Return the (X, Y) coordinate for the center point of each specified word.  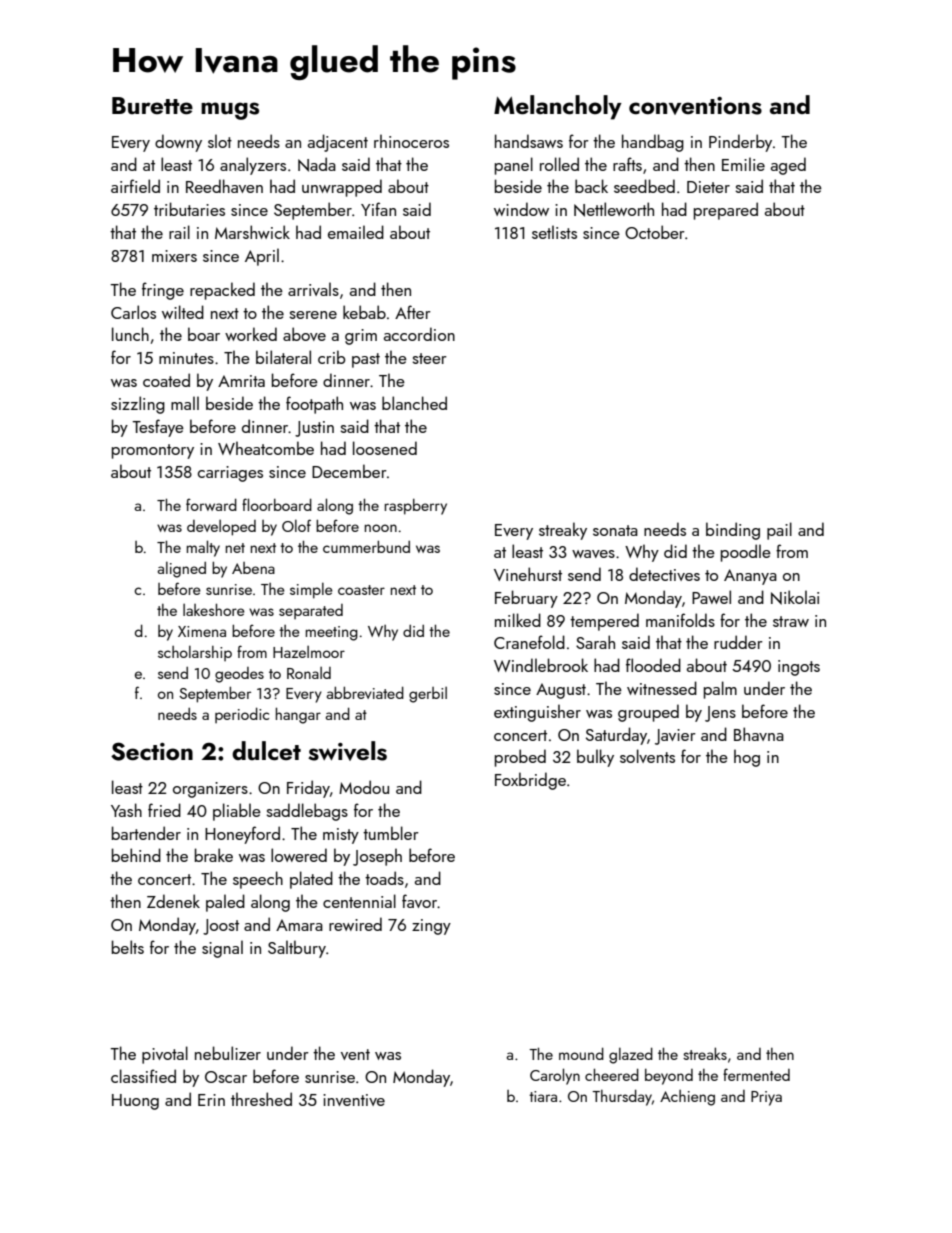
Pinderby (740, 143)
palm (720, 690)
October (655, 232)
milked (518, 620)
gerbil (428, 695)
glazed (631, 1055)
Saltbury (297, 949)
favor (420, 901)
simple (311, 590)
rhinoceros (411, 141)
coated (166, 380)
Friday (308, 789)
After (413, 312)
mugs (230, 111)
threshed (261, 1099)
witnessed (662, 688)
